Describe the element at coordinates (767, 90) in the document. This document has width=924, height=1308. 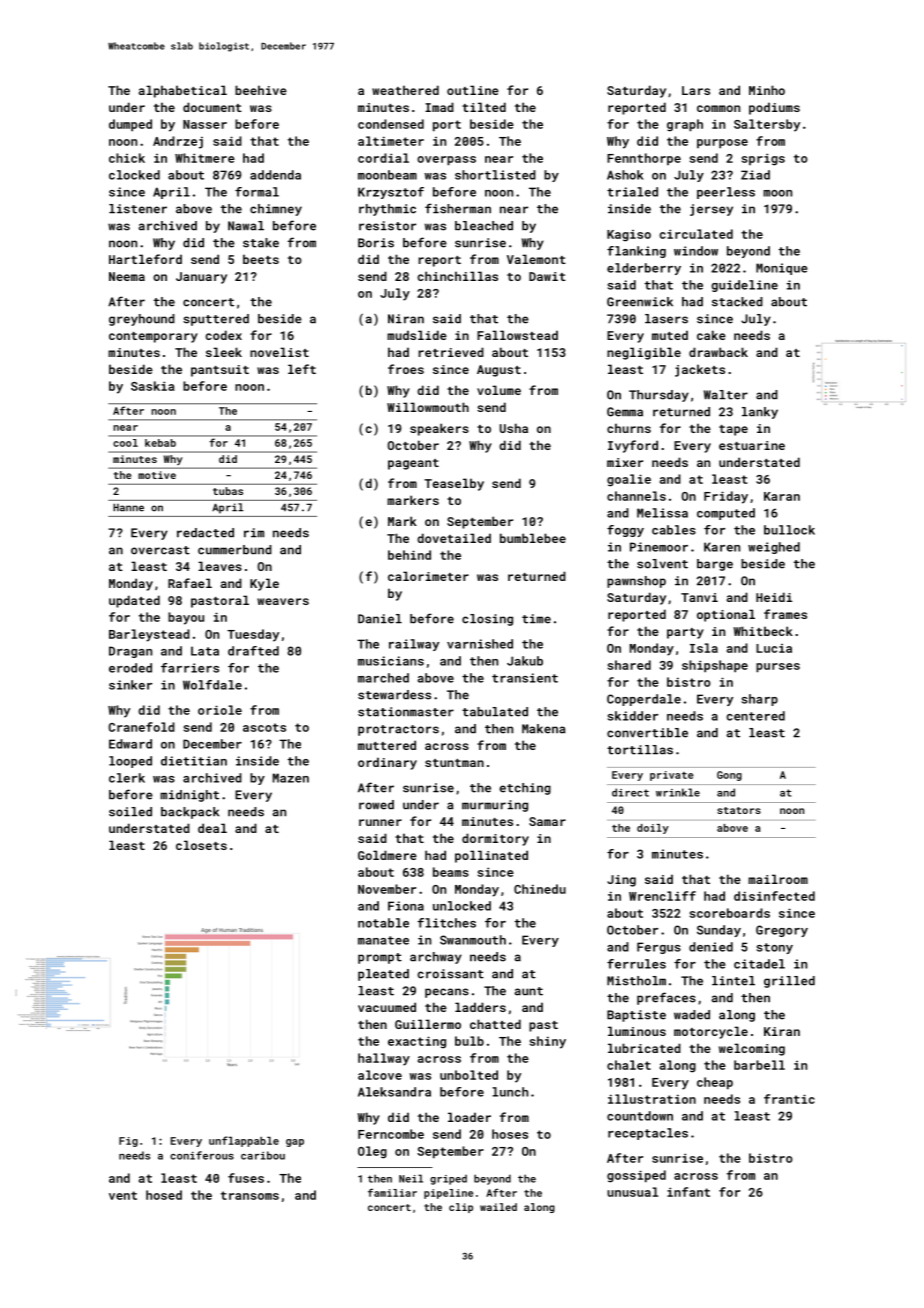
I see `Minho` at that location.
